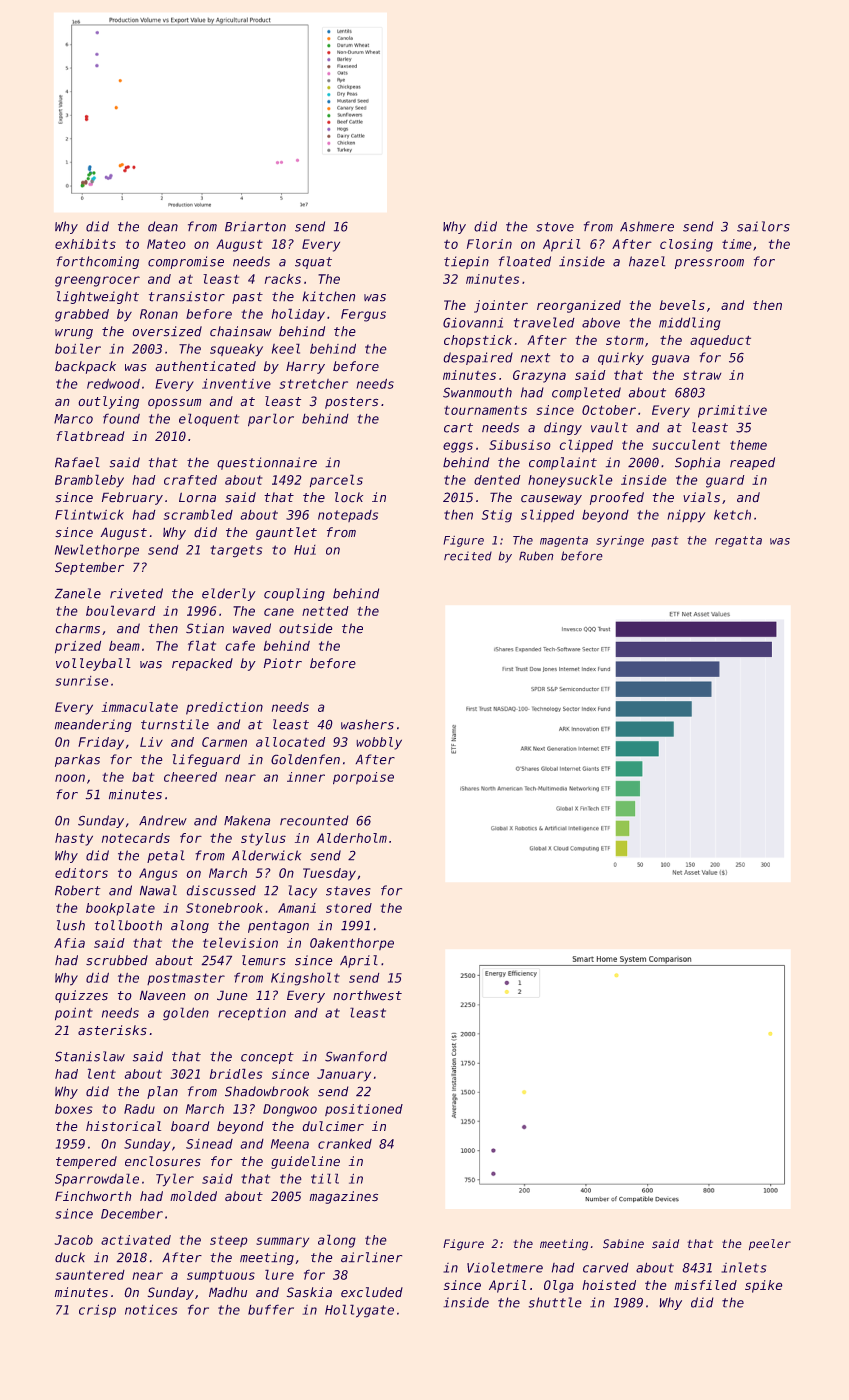 The width and height of the document is (849, 1400). I want to click on recited, so click(468, 556).
